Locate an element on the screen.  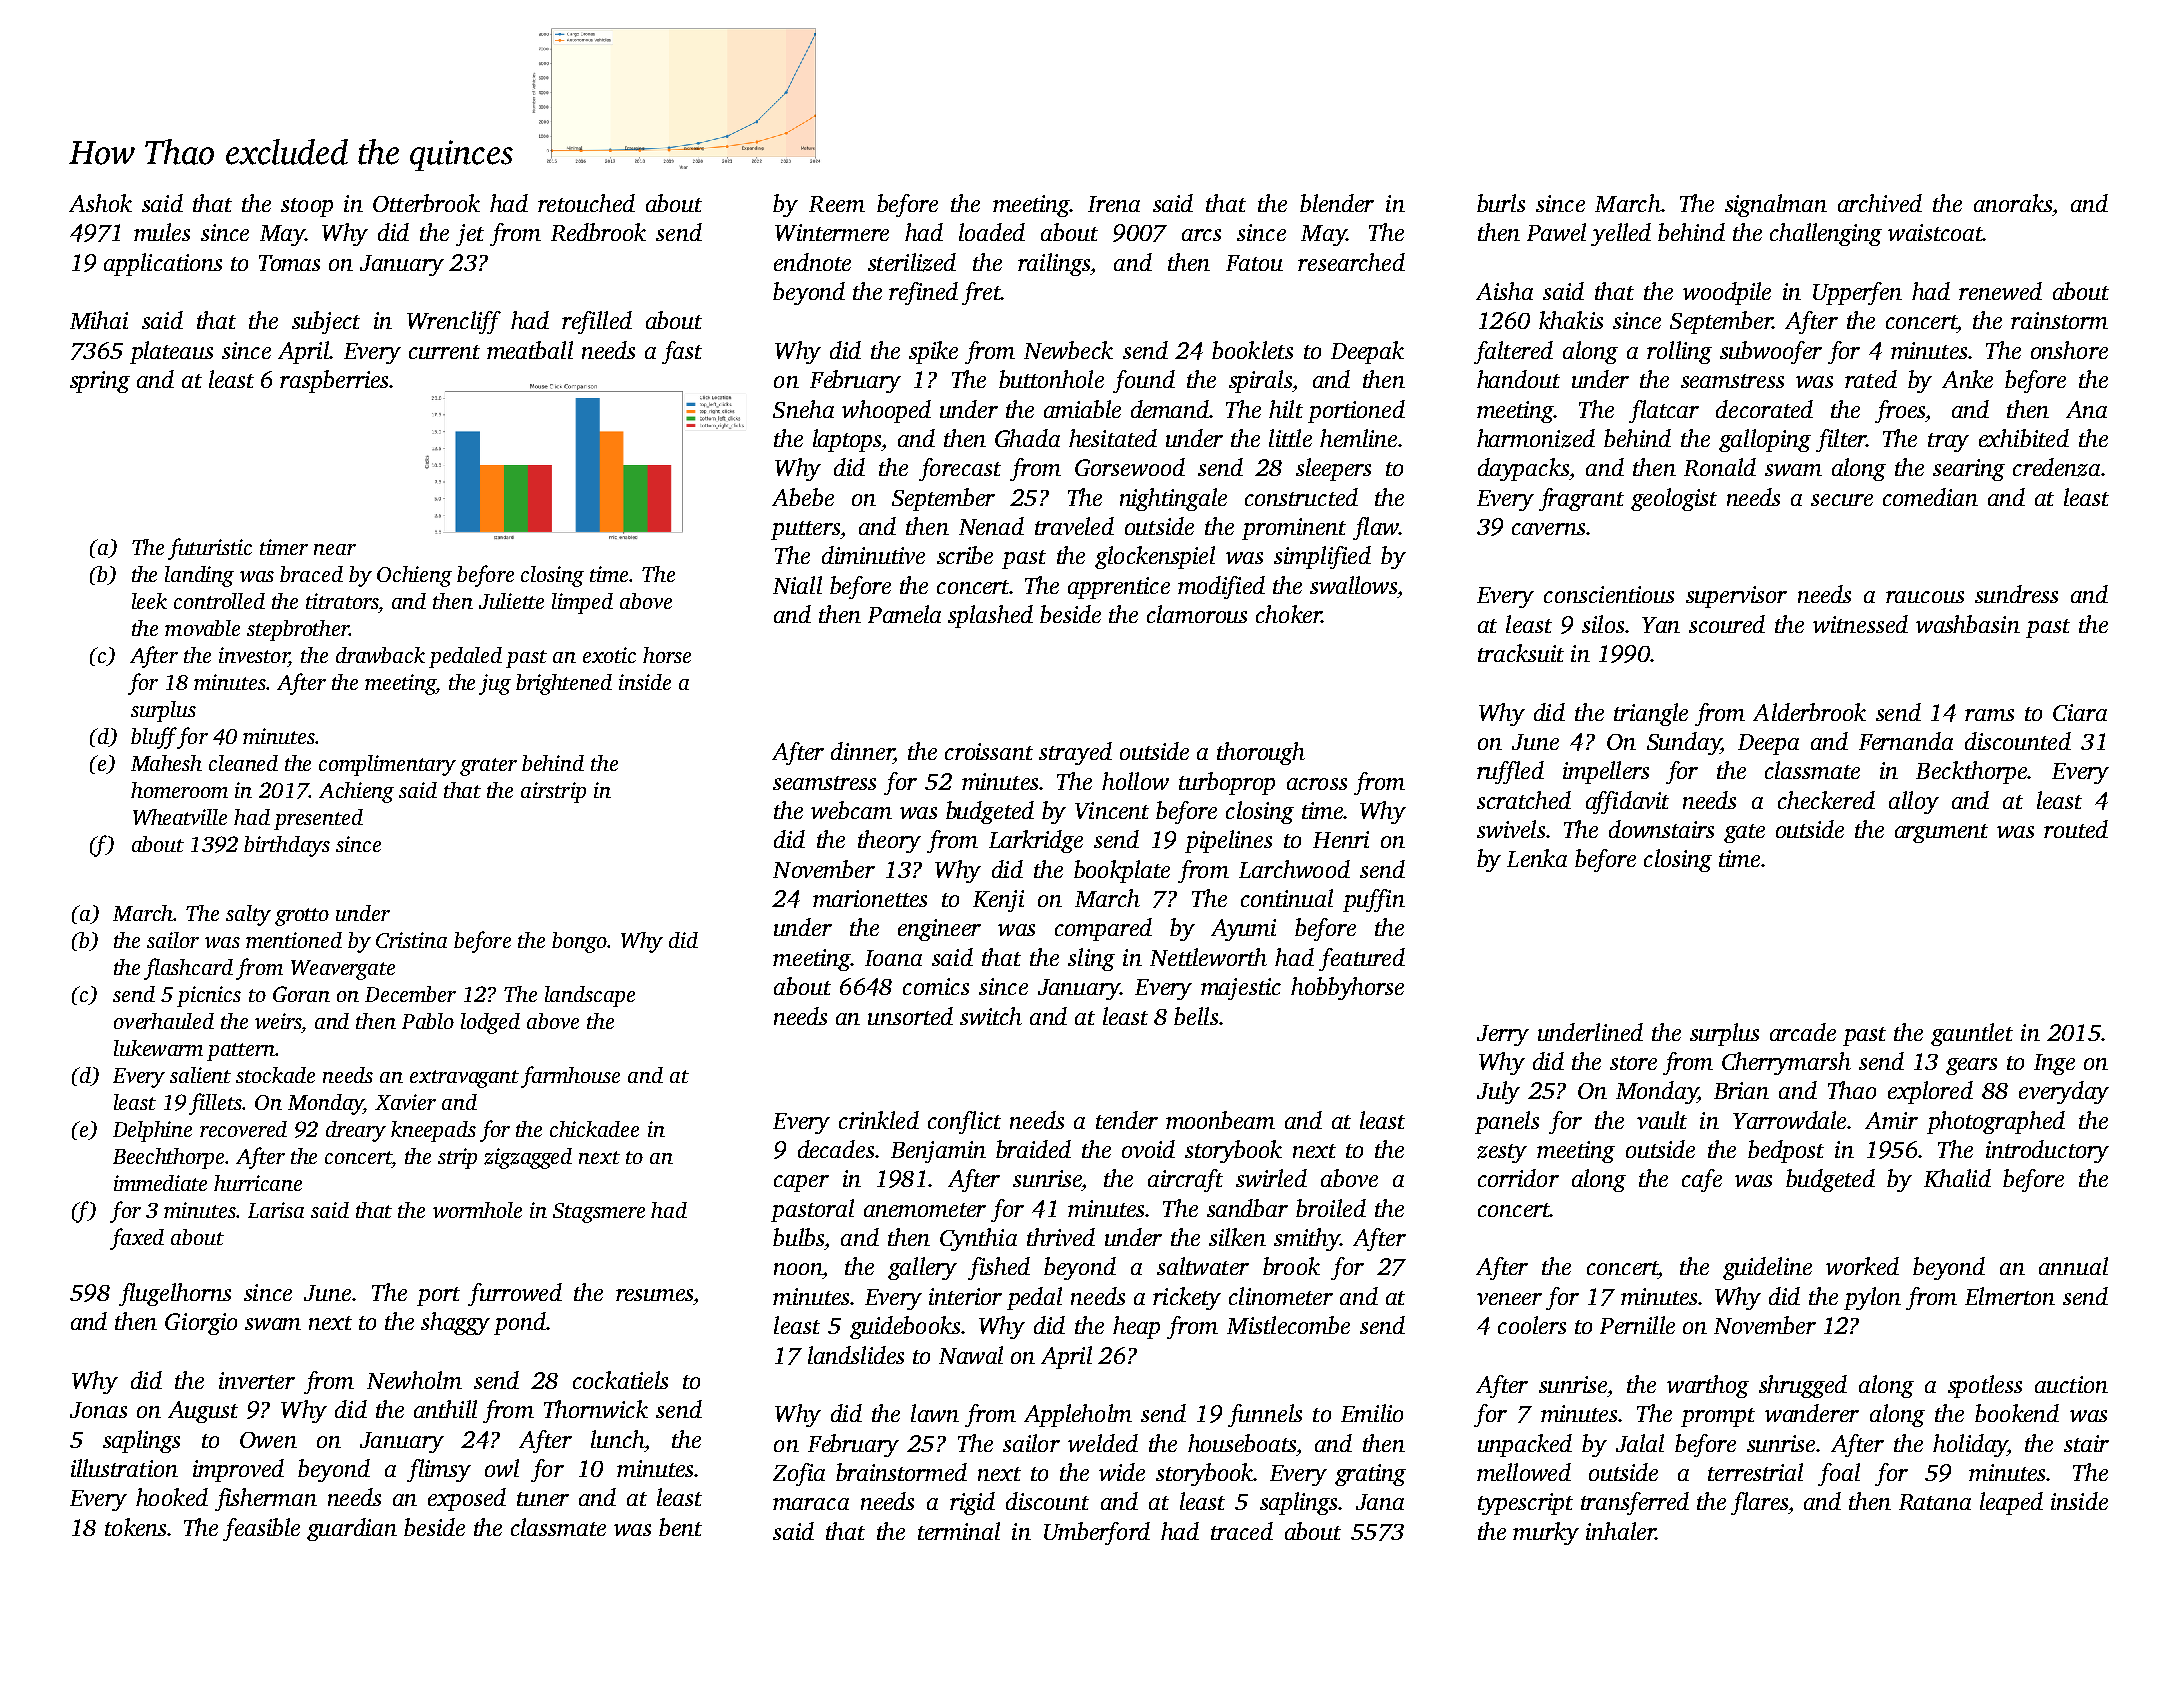
exposed is located at coordinates (467, 1499).
